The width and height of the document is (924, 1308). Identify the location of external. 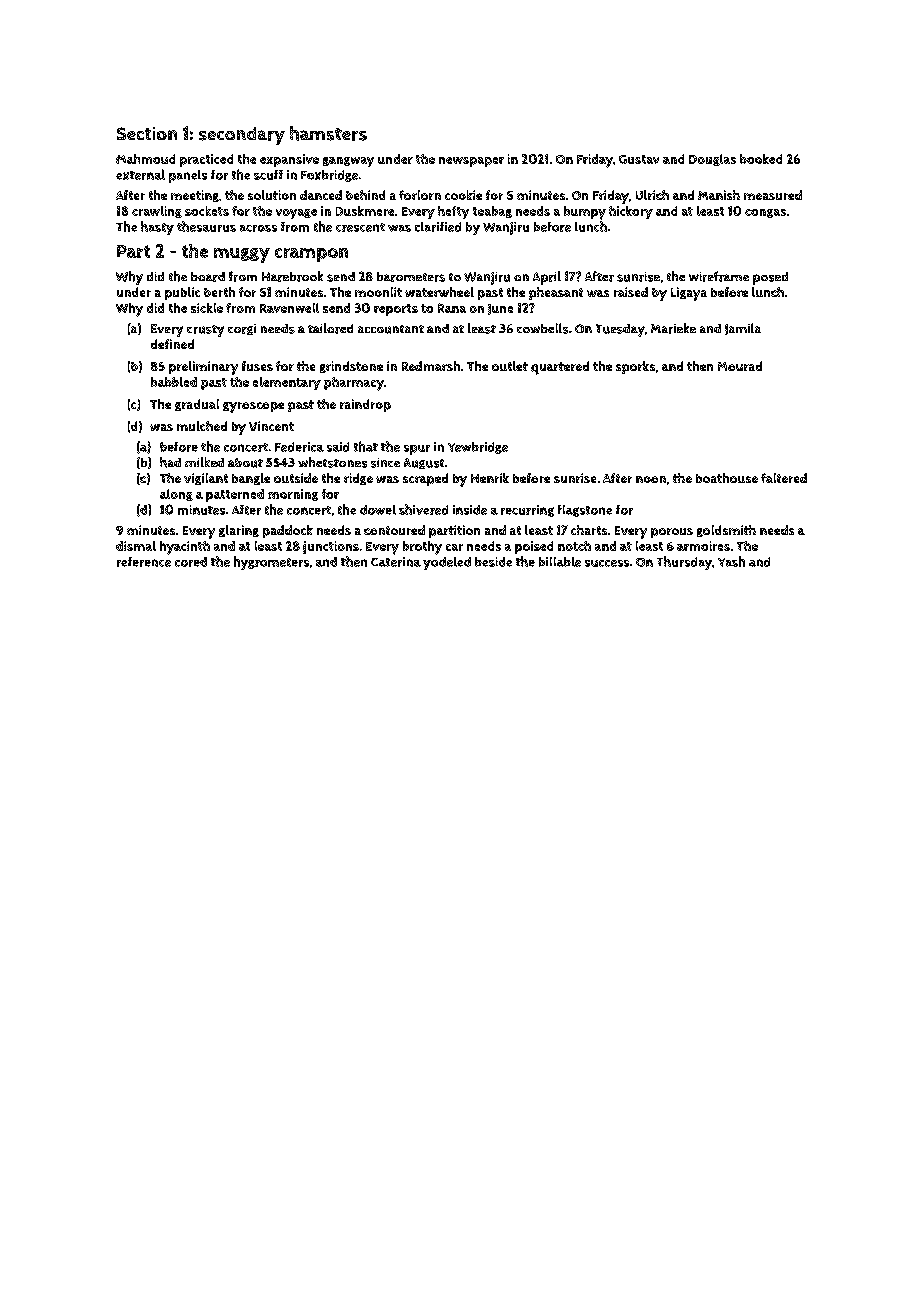
(140, 174).
